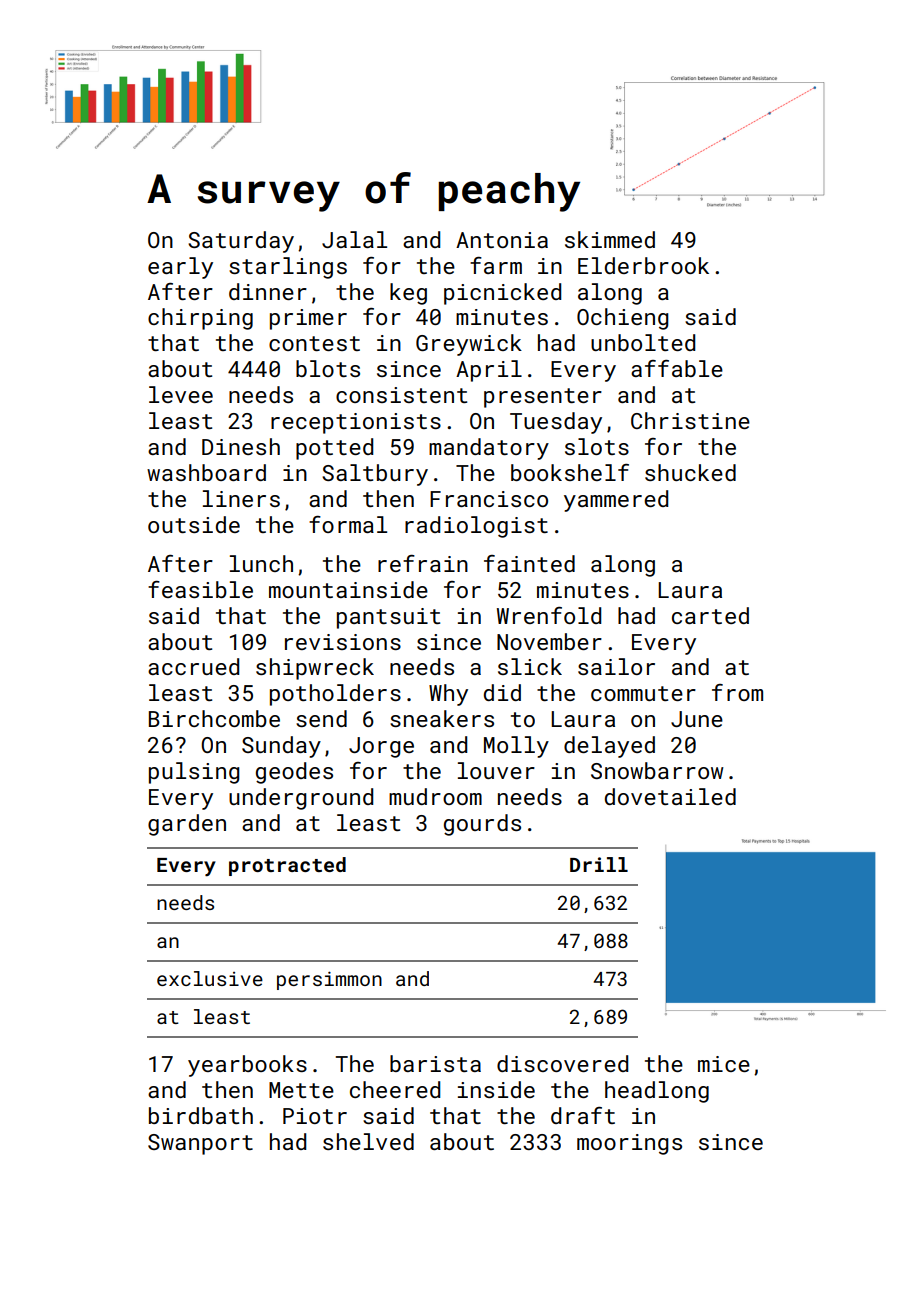 This page has height=1298, width=915. Describe the element at coordinates (502, 240) in the page. I see `Antonia` at that location.
